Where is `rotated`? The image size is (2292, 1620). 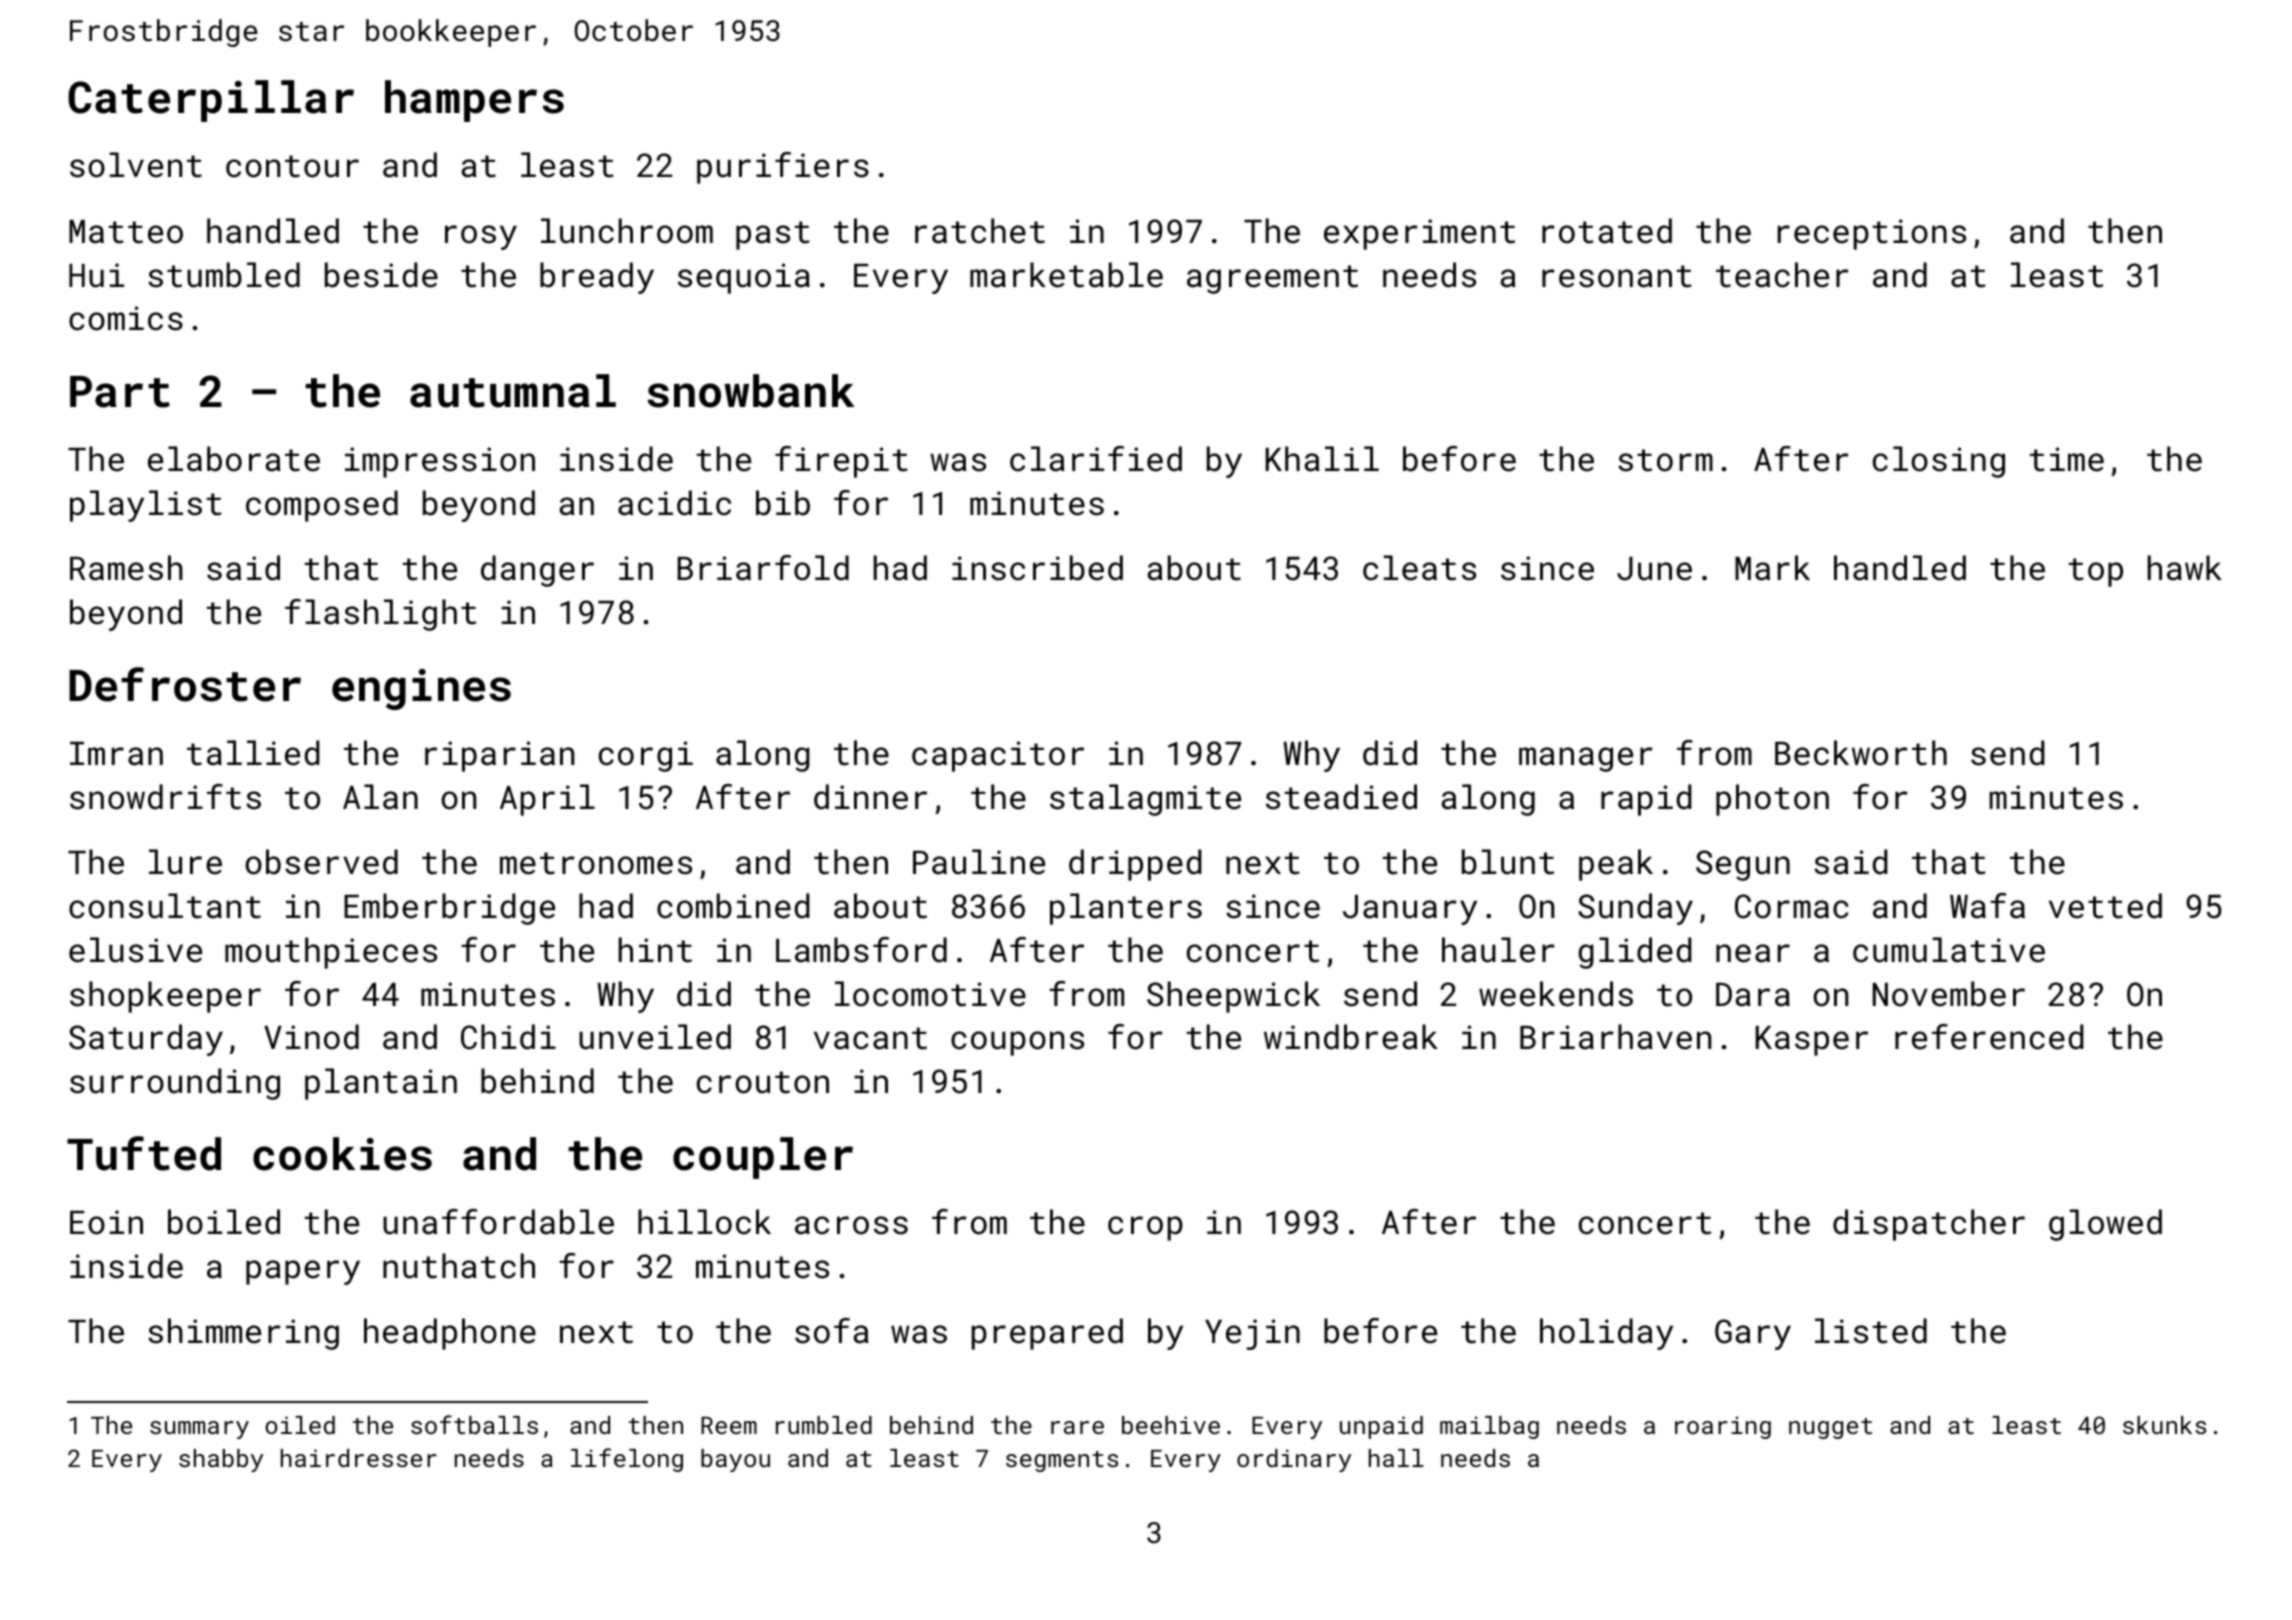 rotated is located at coordinates (1607, 231).
